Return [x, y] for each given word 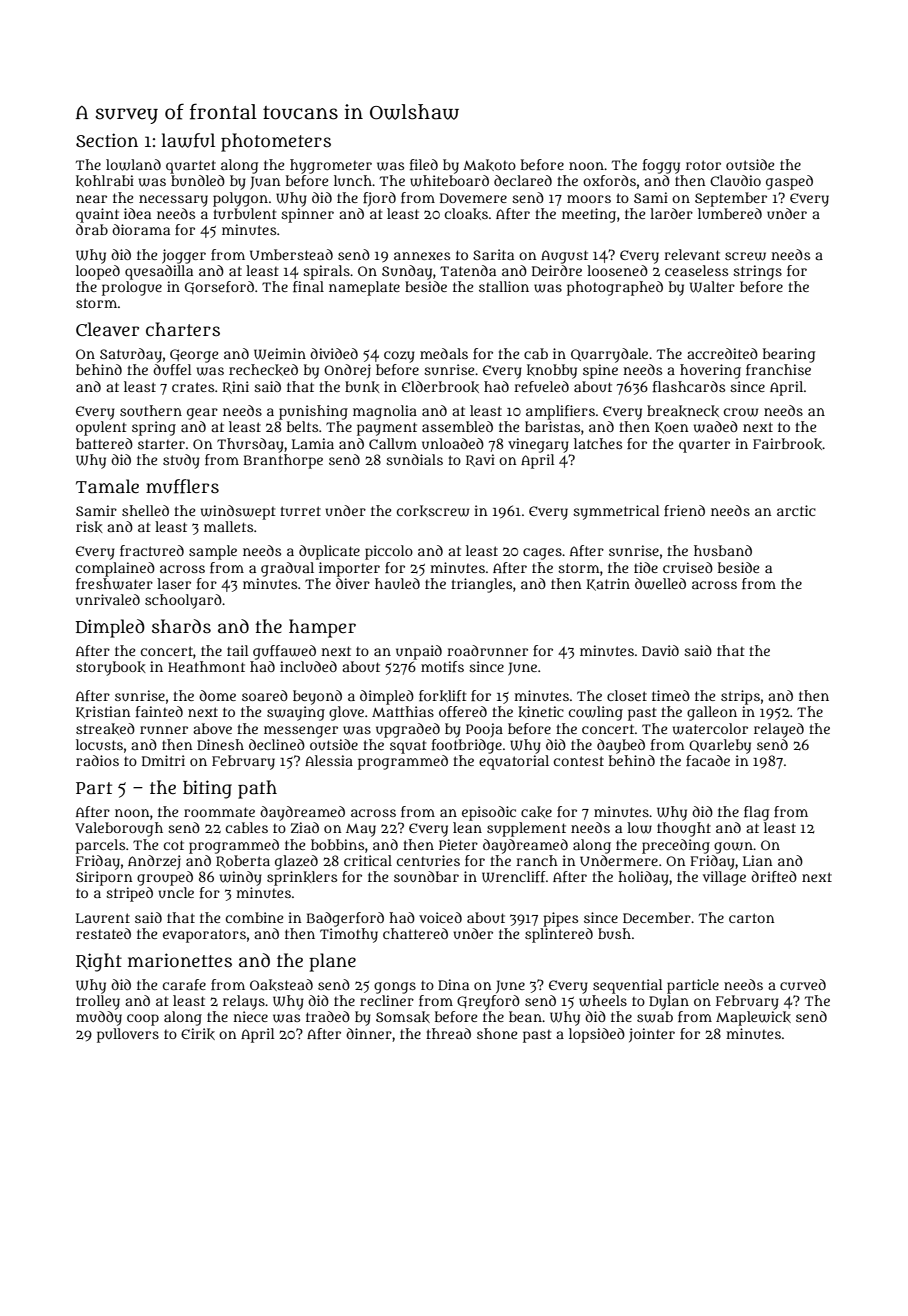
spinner [307, 215]
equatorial [514, 762]
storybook [111, 668]
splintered [559, 935]
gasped [789, 182]
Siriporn [104, 878]
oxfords [609, 180]
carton [752, 918]
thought [684, 829]
